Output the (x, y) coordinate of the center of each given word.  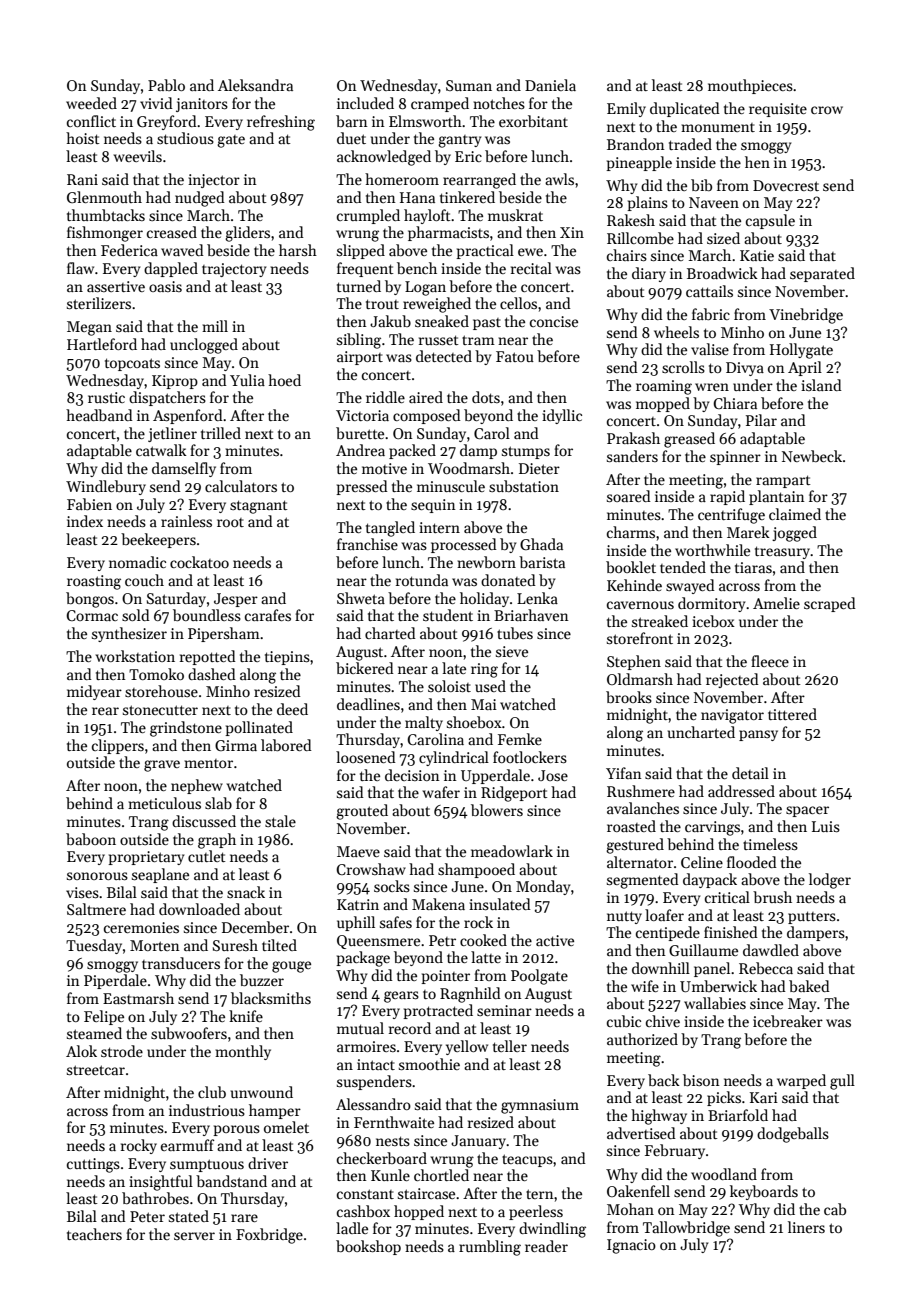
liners (806, 1227)
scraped (830, 604)
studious (185, 138)
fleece (770, 661)
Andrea (360, 450)
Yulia (247, 380)
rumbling (490, 1248)
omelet (286, 1127)
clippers (118, 746)
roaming (664, 387)
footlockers (530, 757)
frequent (365, 269)
